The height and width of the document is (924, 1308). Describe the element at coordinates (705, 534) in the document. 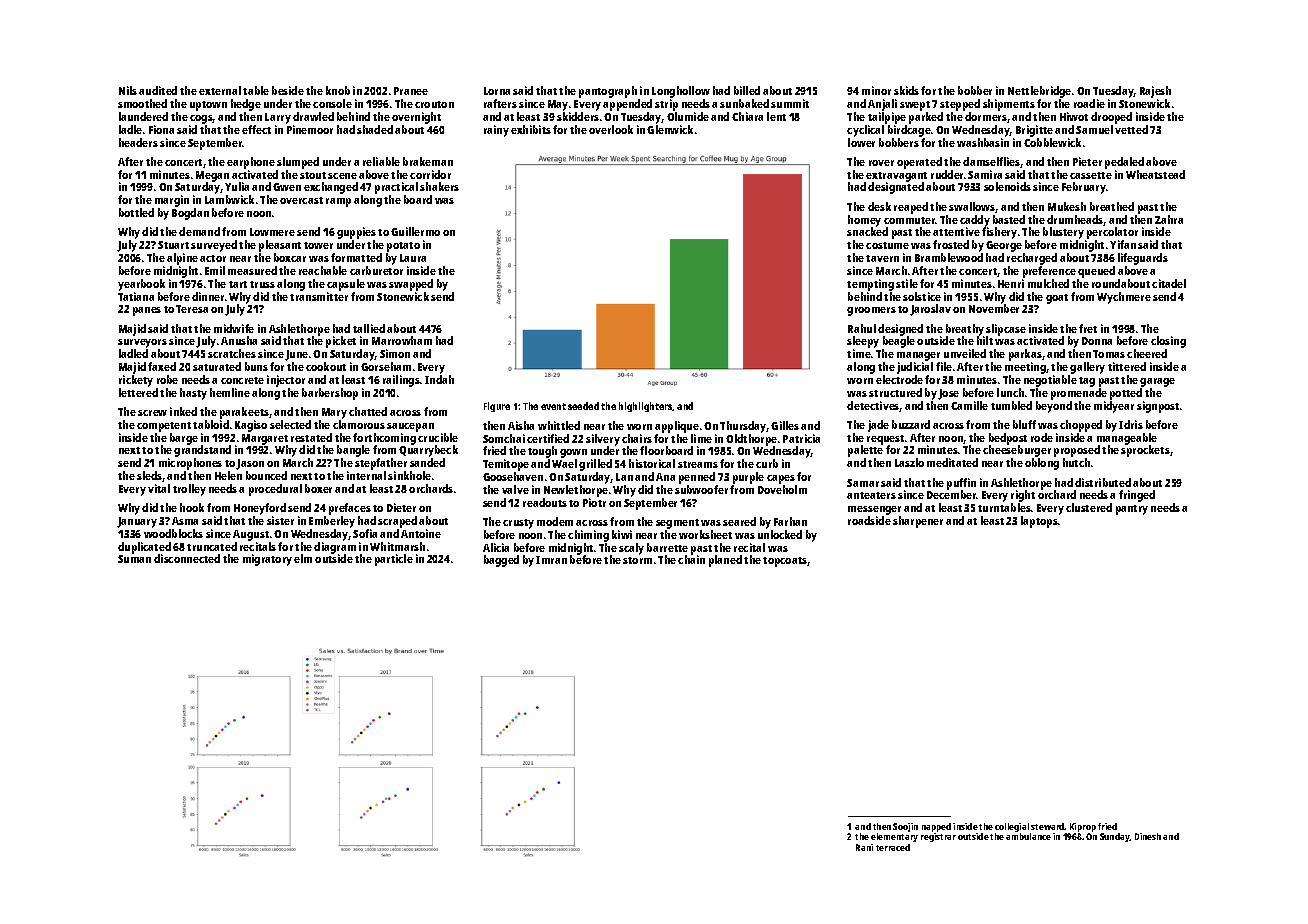

I see `worksheet` at that location.
